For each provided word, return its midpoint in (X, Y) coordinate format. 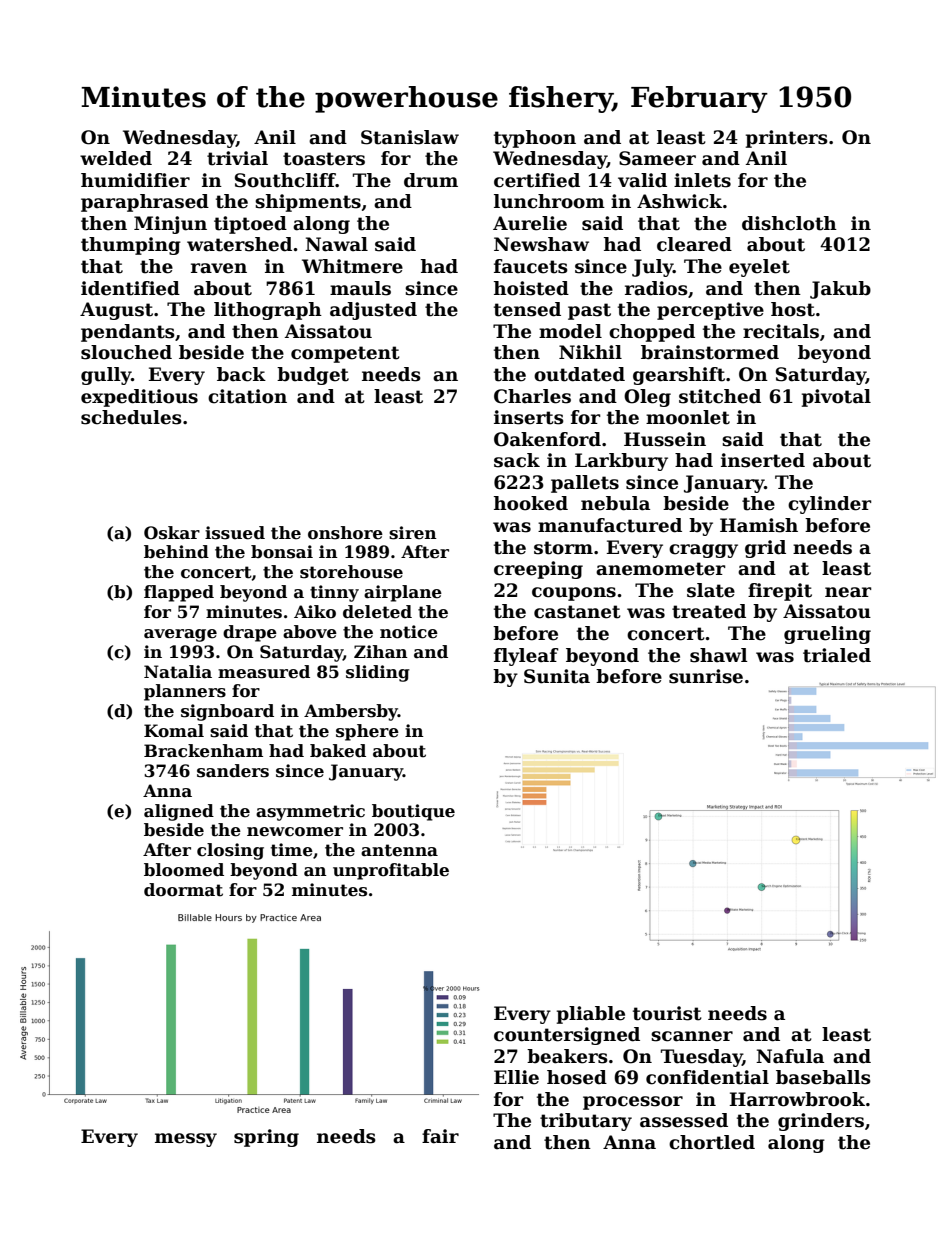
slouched (126, 352)
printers (787, 139)
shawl (719, 655)
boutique (413, 812)
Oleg (647, 398)
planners (185, 692)
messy (186, 1140)
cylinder (829, 505)
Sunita (557, 676)
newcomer (295, 832)
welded (116, 158)
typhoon (535, 139)
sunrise (706, 676)
